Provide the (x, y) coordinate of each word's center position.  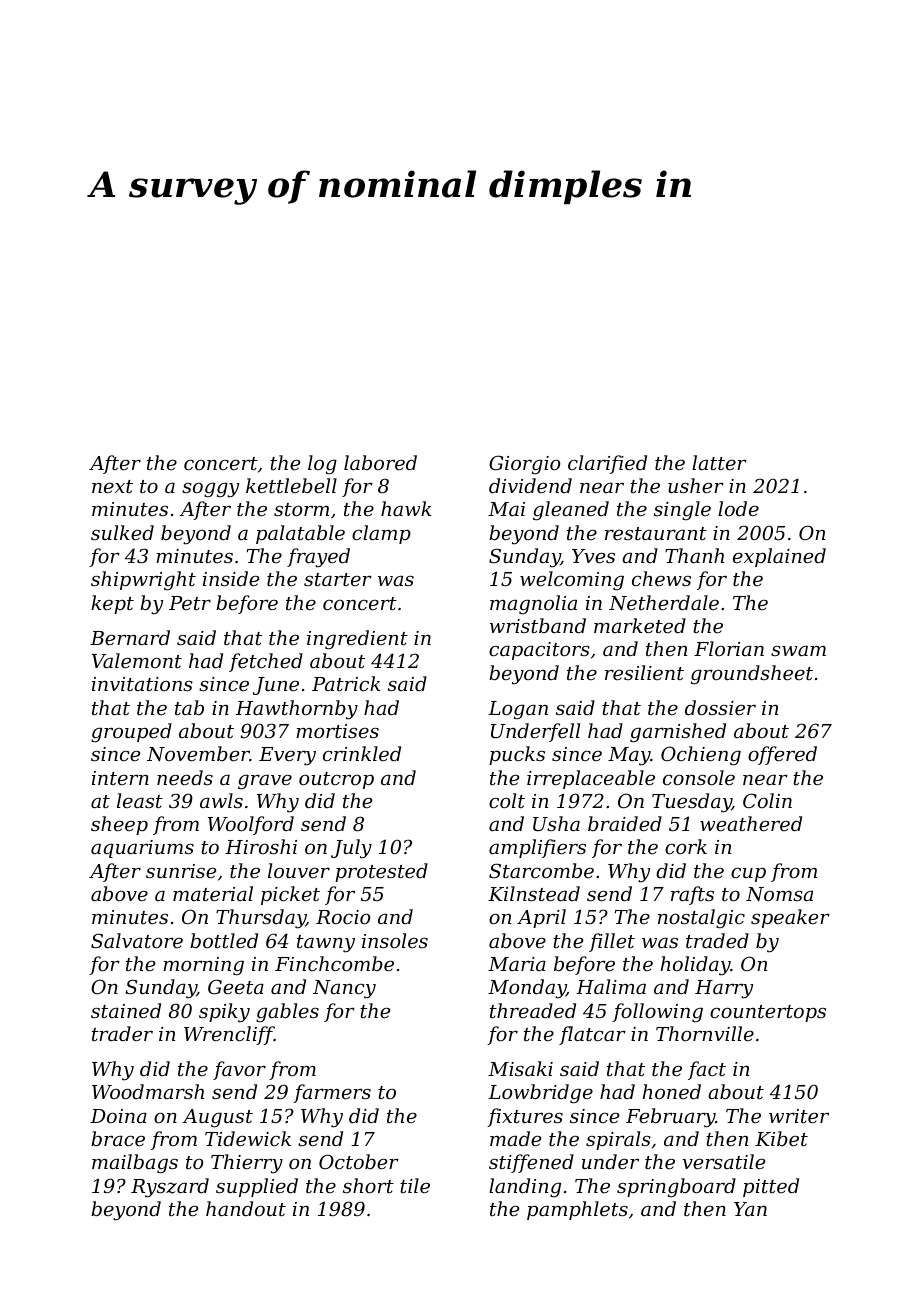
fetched (266, 662)
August (217, 1118)
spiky (224, 1013)
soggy (210, 490)
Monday (527, 989)
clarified (607, 464)
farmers (332, 1093)
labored (380, 462)
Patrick (346, 683)
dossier (720, 707)
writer (799, 1116)
